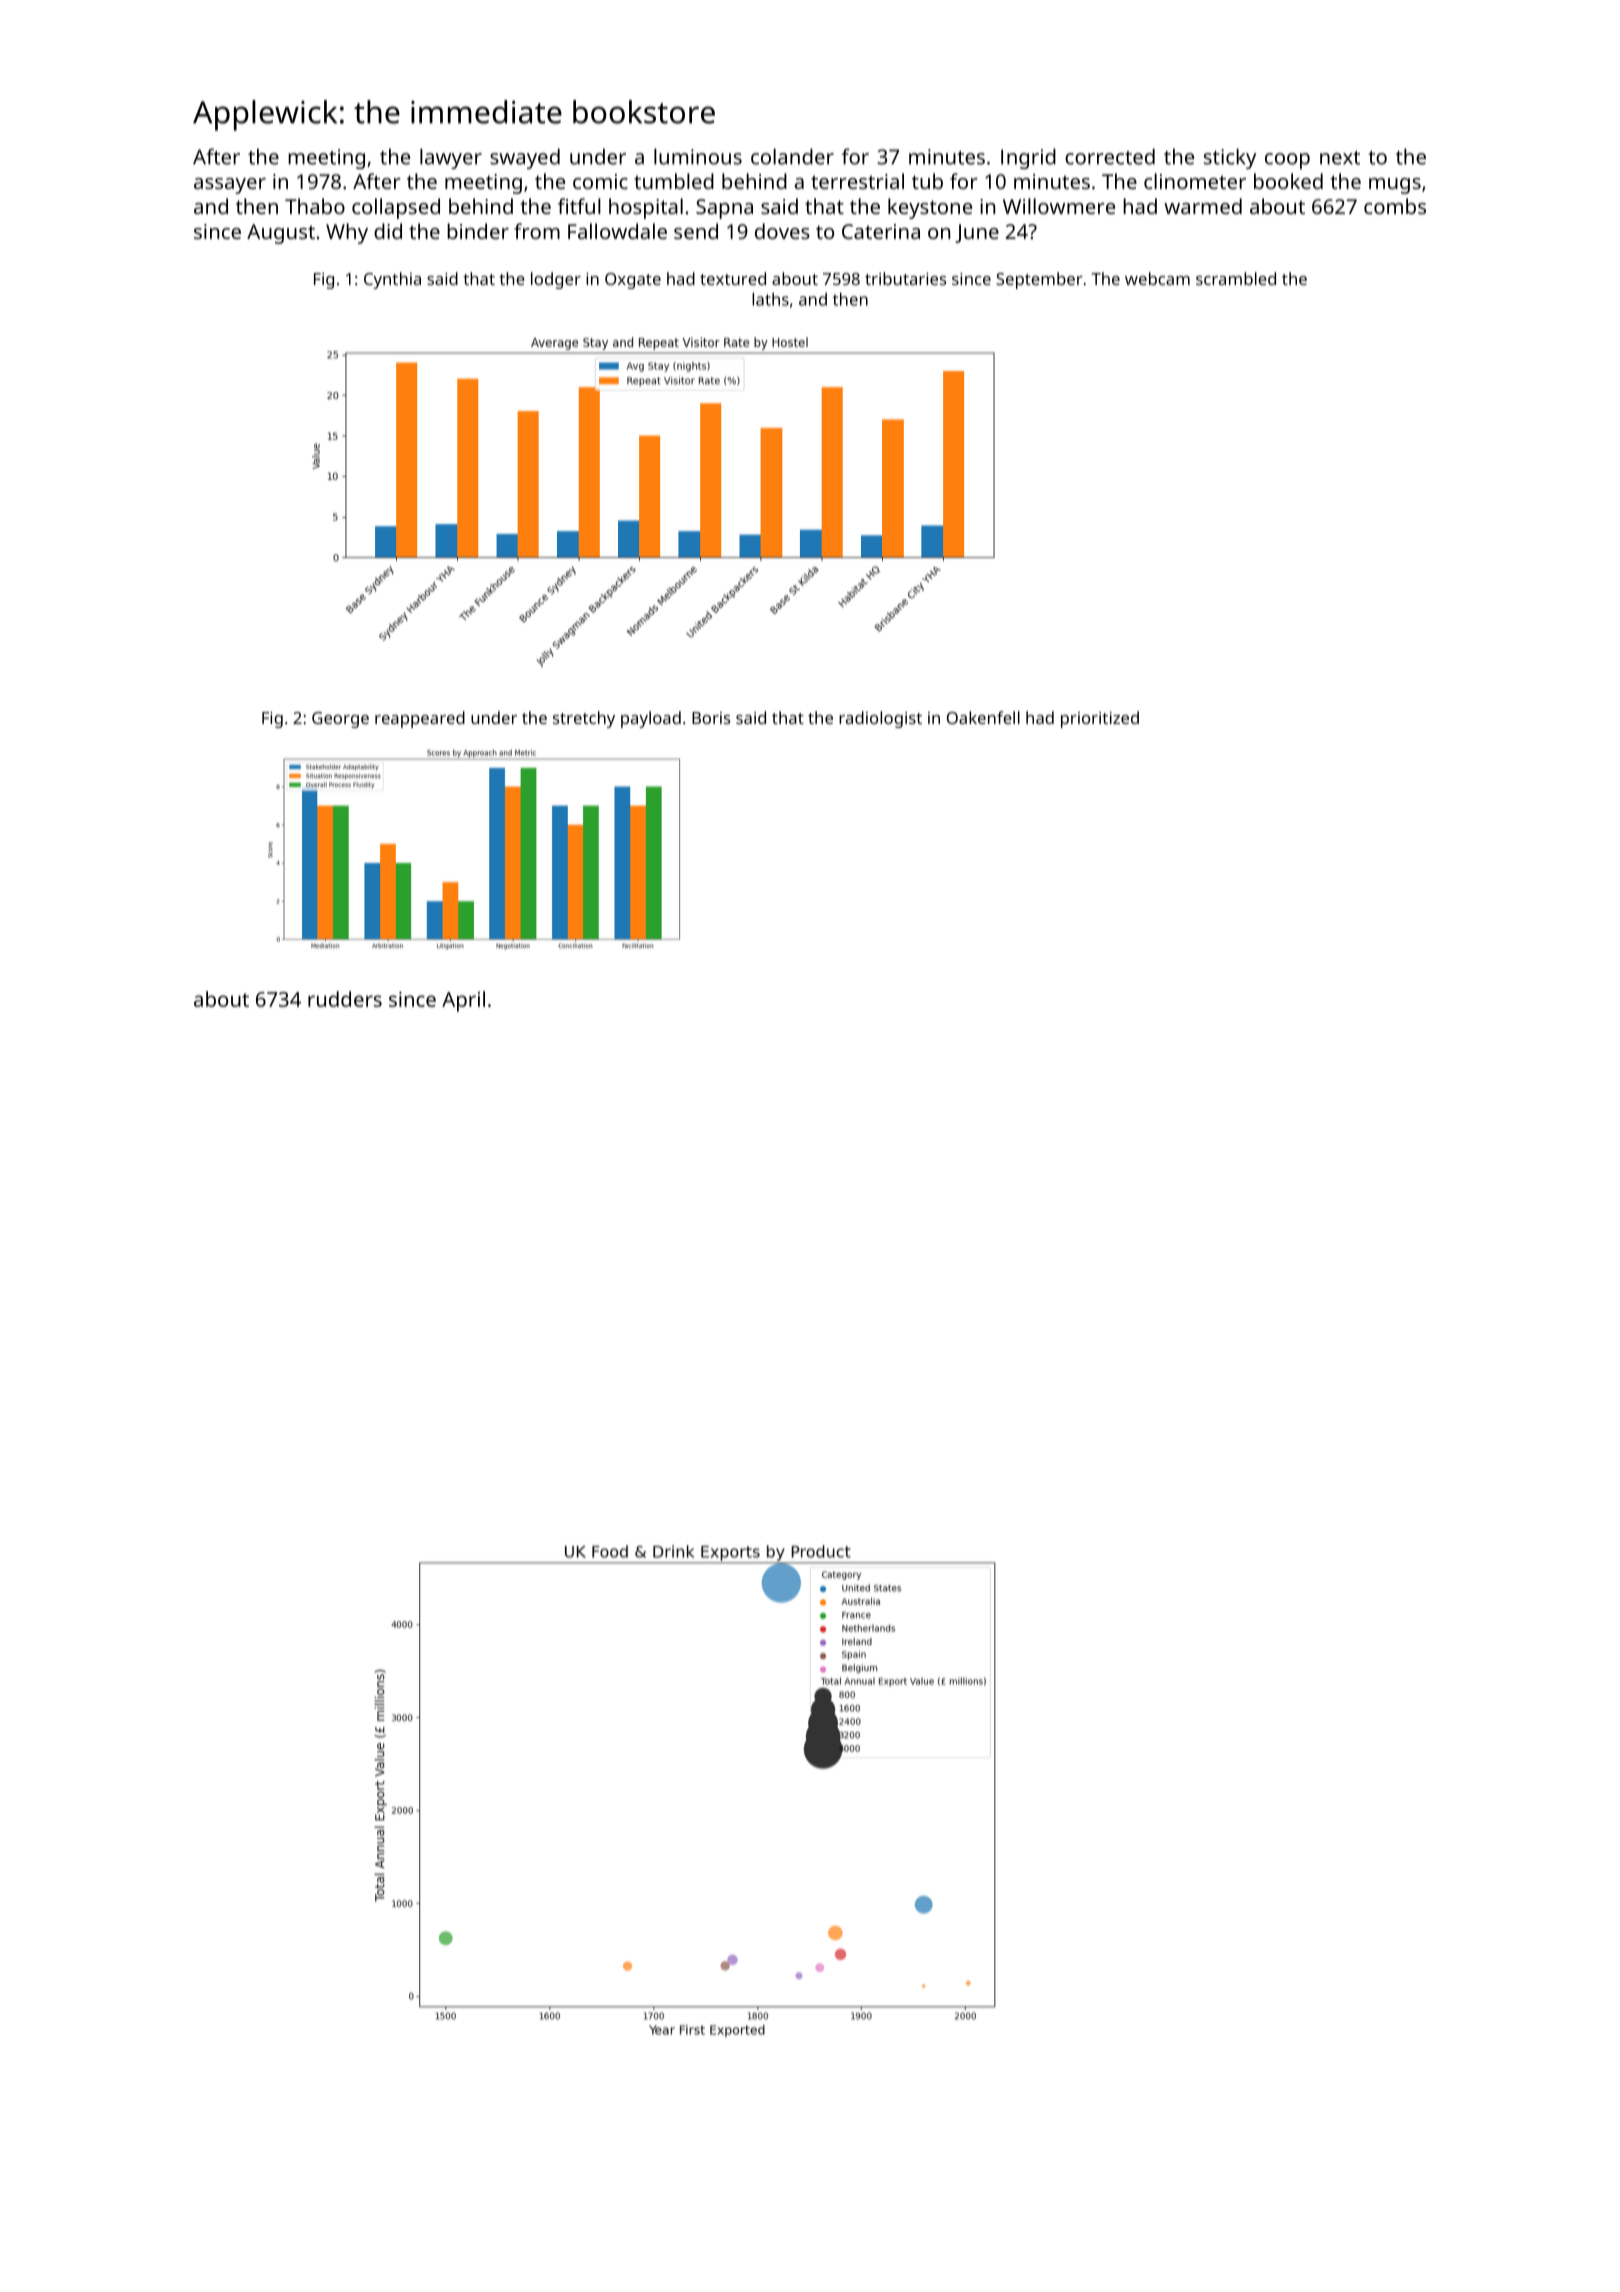 The image size is (1620, 2292). I want to click on prioritized, so click(1100, 719).
